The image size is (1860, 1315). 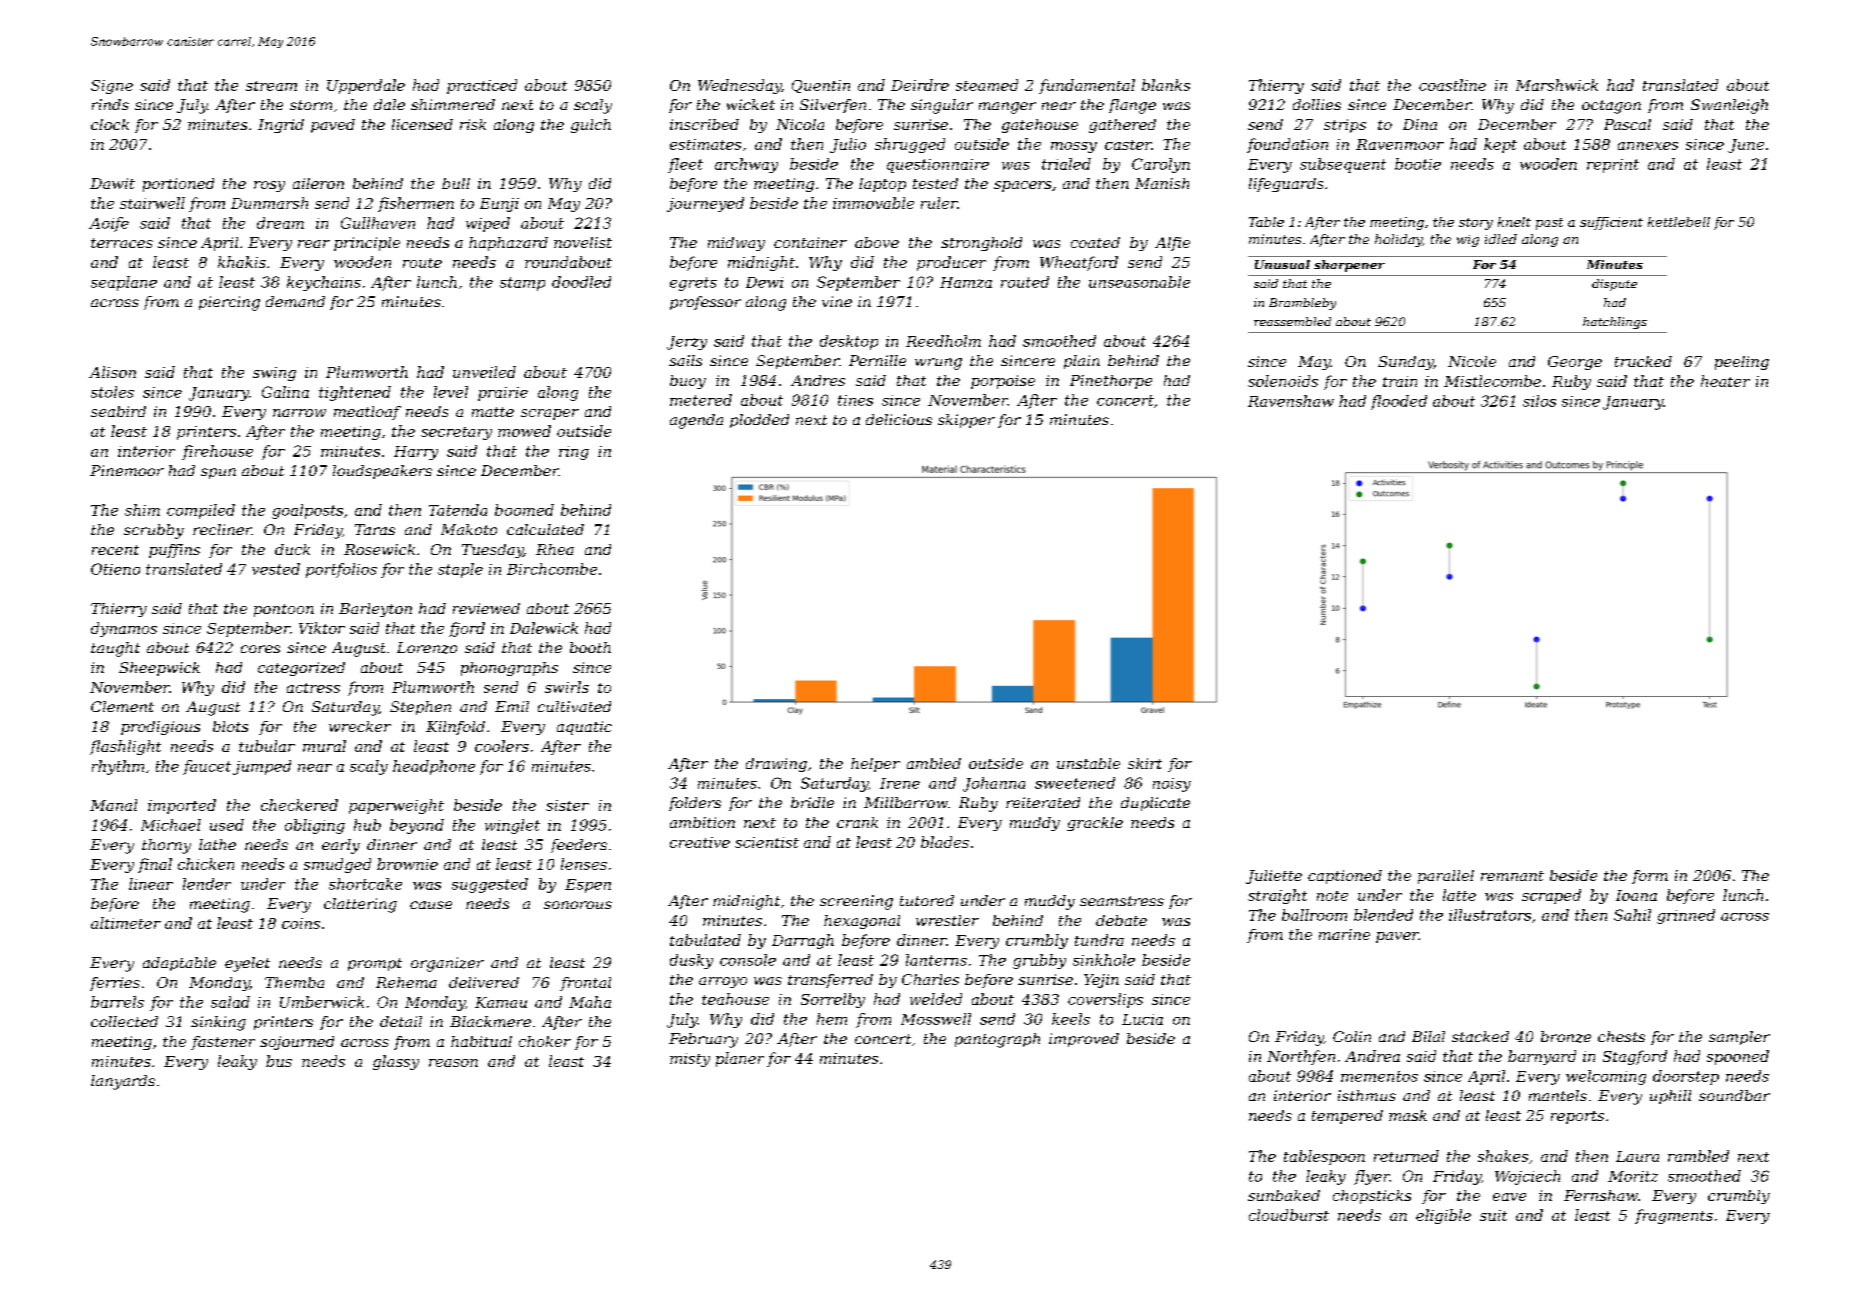 What do you see at coordinates (207, 884) in the image?
I see `lender` at bounding box center [207, 884].
